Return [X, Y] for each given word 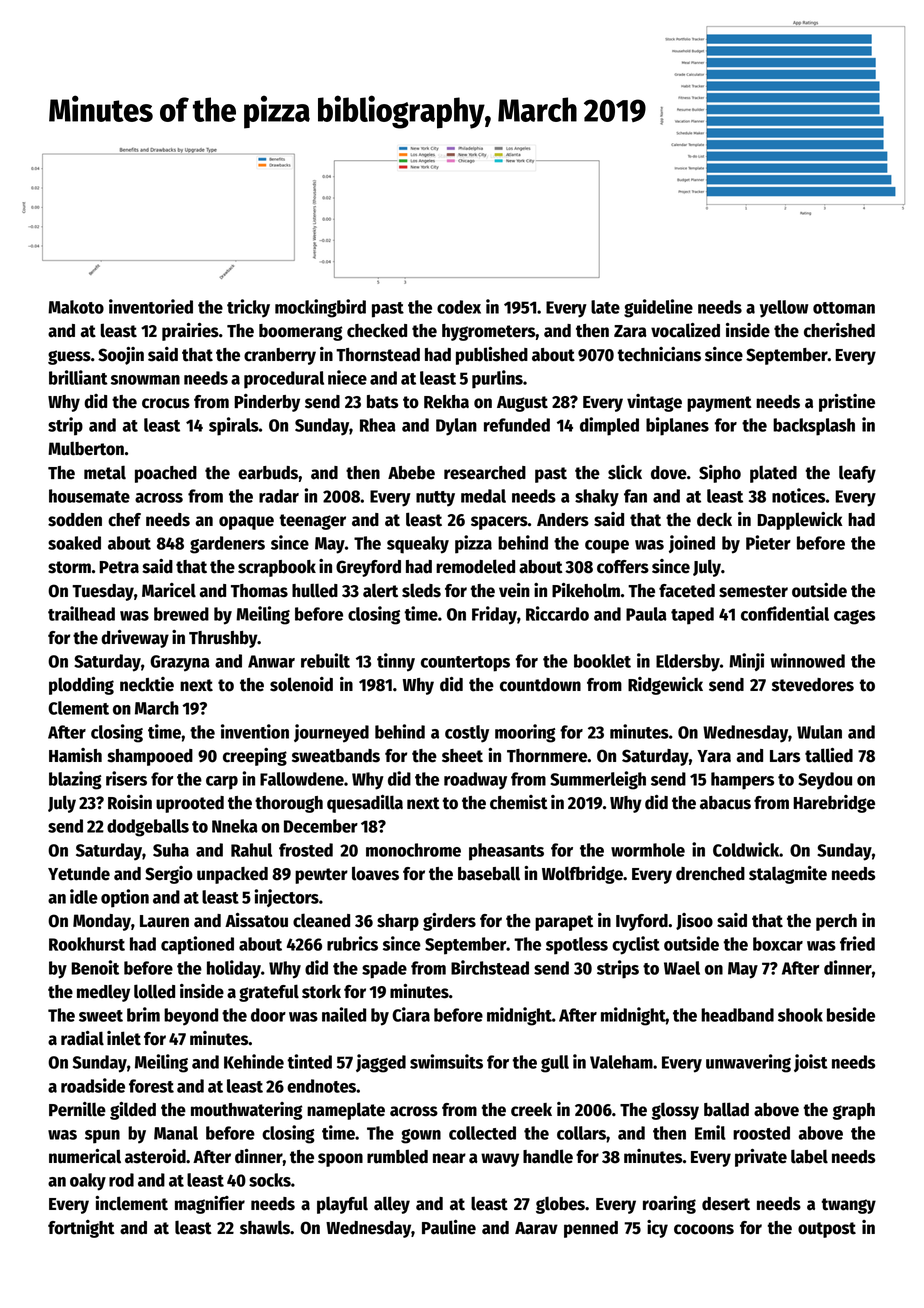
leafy [857, 474]
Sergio [169, 875]
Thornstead [378, 355]
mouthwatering [247, 1111]
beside [851, 1014]
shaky [597, 498]
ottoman [844, 308]
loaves [375, 873]
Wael [682, 968]
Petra [119, 567]
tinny [396, 662]
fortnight [81, 1229]
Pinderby [267, 403]
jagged [381, 1063]
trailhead [81, 613]
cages [854, 617]
